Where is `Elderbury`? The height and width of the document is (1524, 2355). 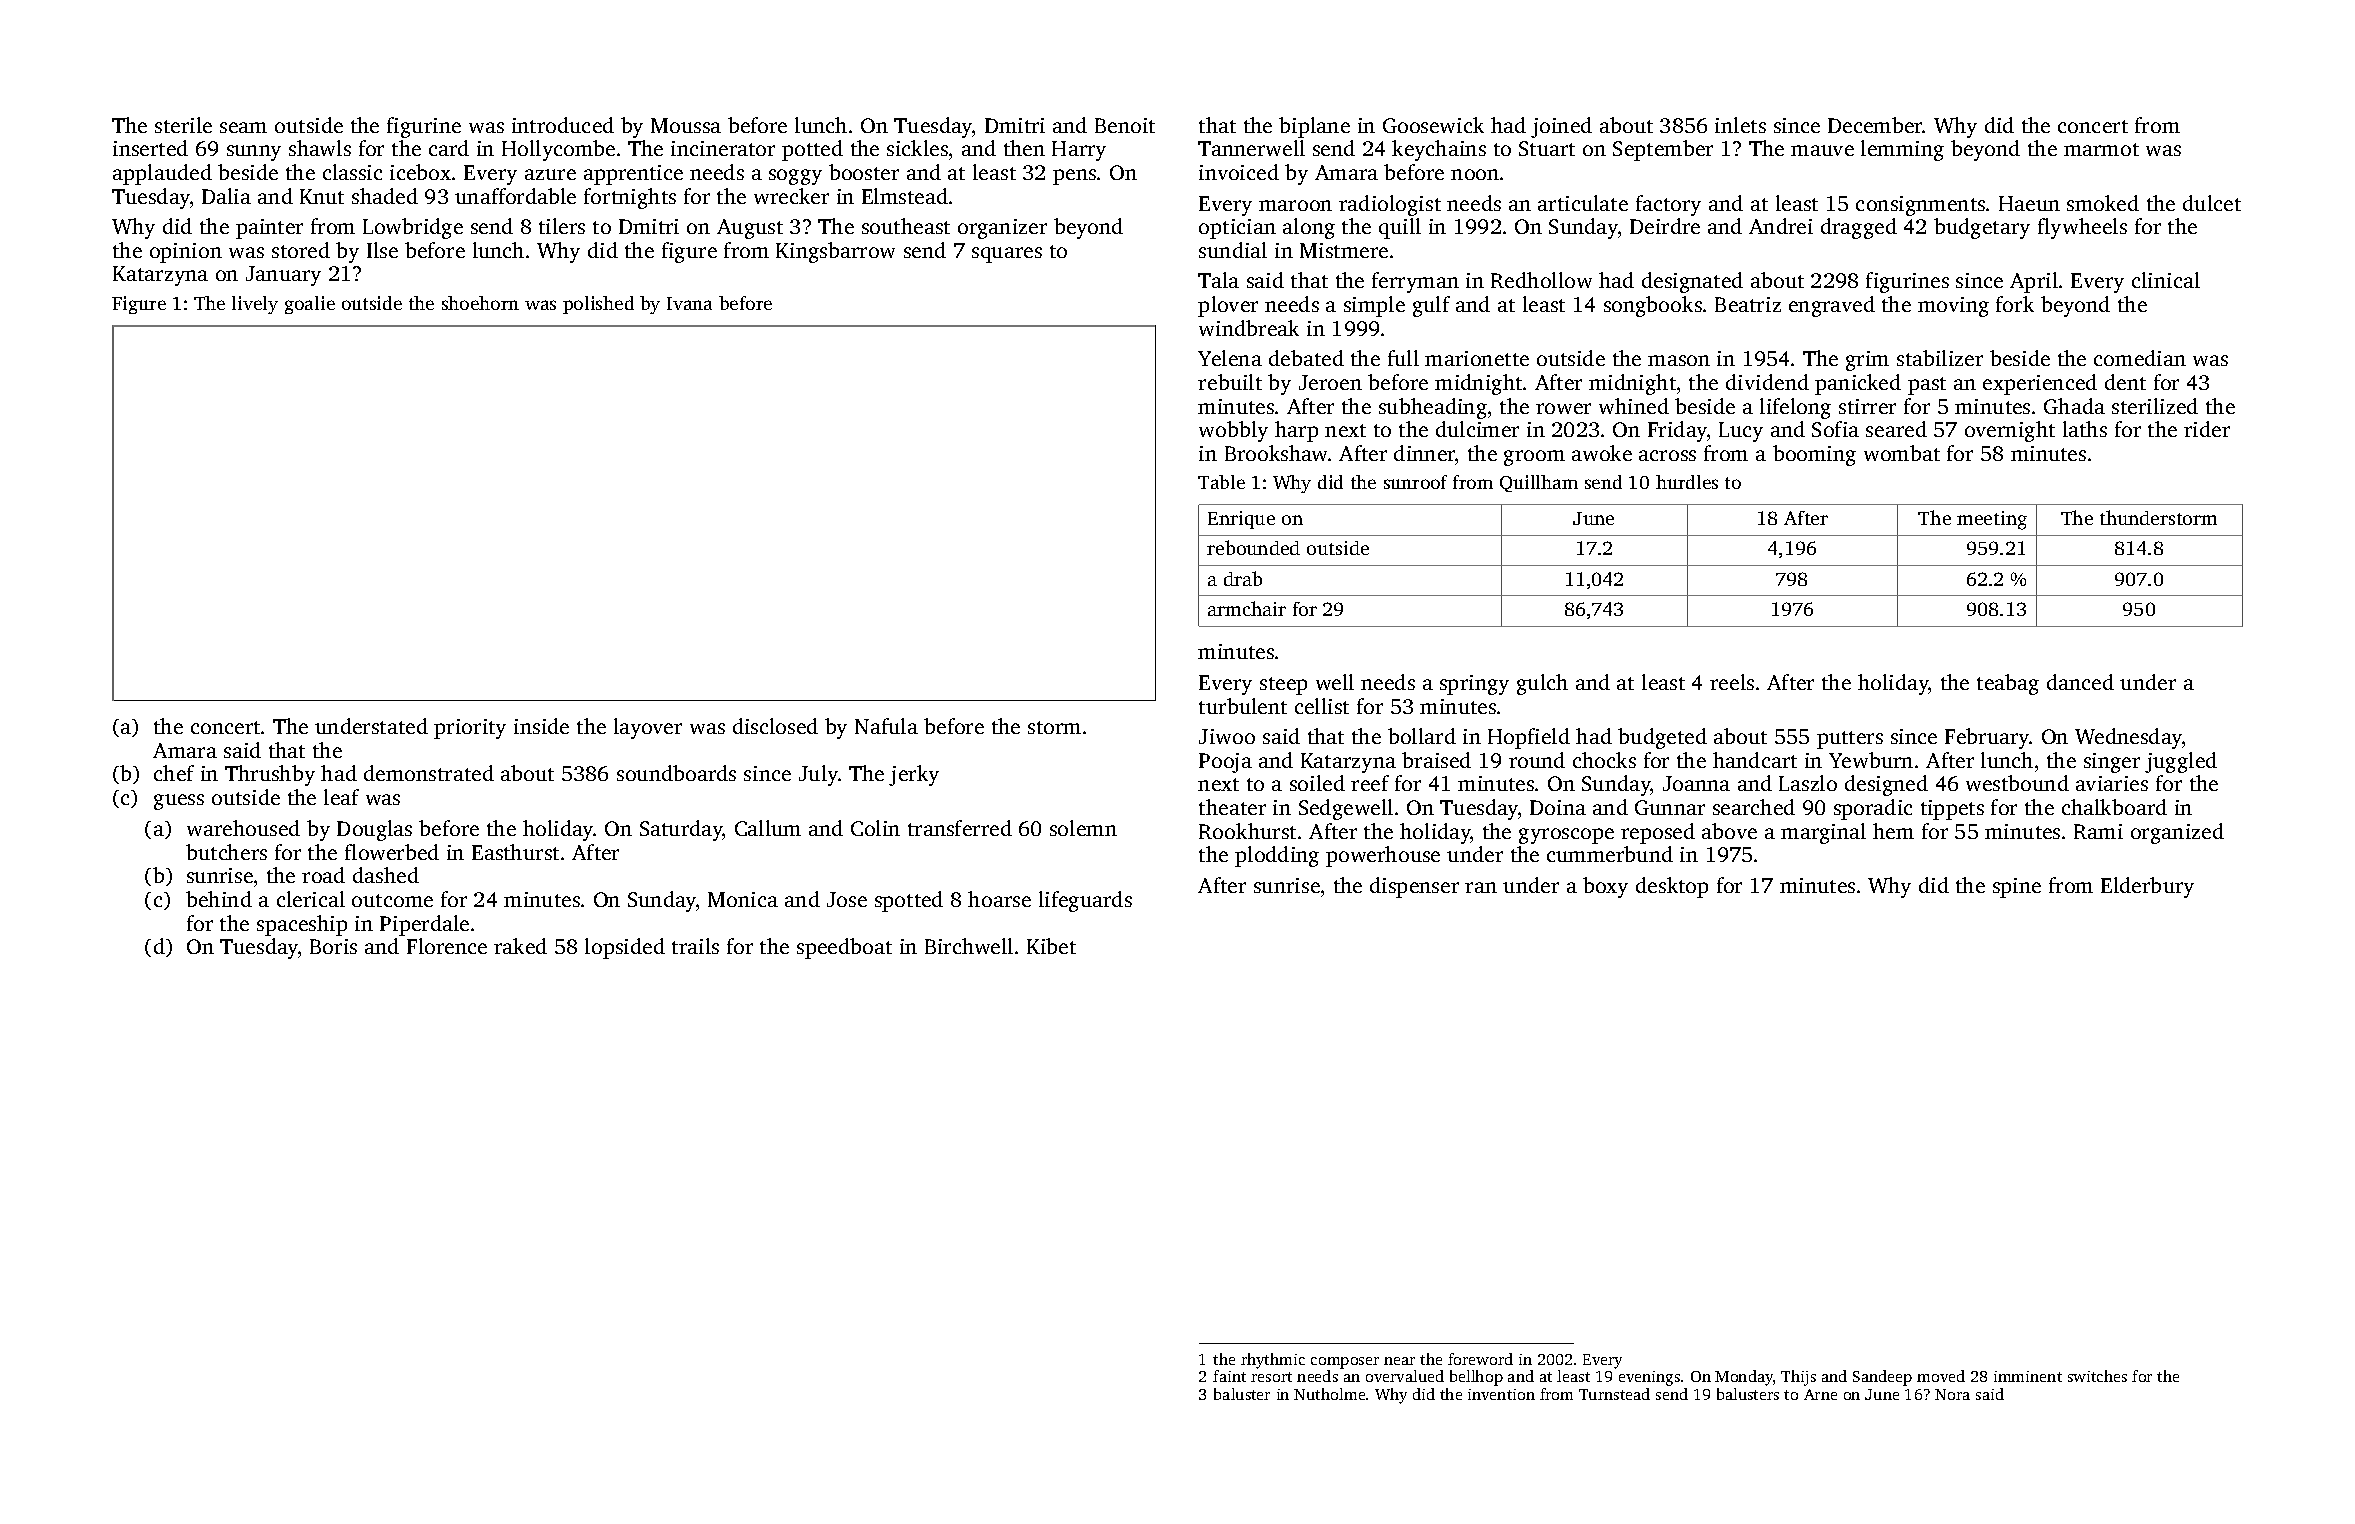 Elderbury is located at coordinates (2147, 887).
